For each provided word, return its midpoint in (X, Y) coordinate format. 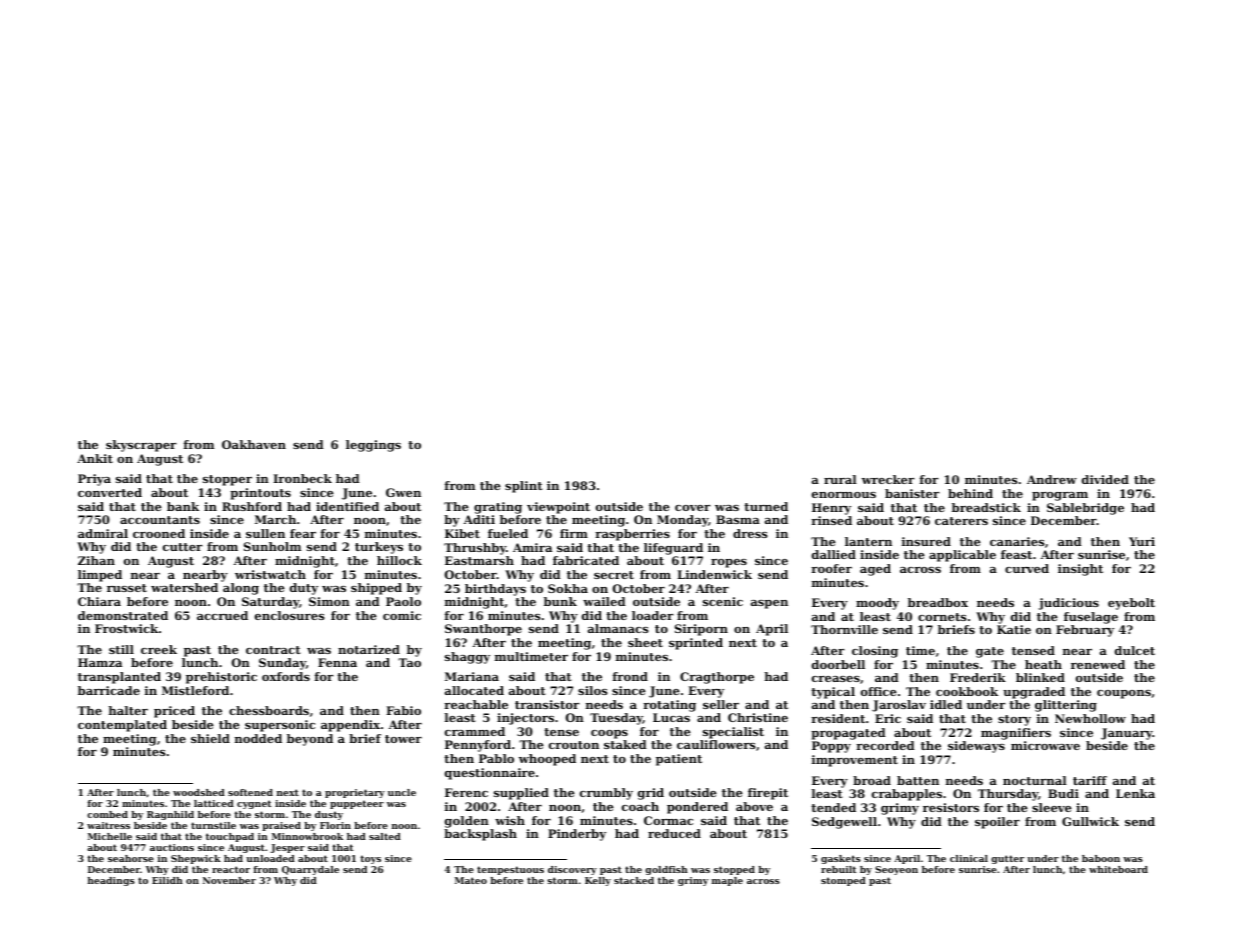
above (754, 806)
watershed (184, 587)
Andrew (1052, 479)
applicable (962, 556)
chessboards (269, 710)
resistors (951, 807)
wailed (604, 601)
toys (370, 859)
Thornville (844, 629)
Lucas (671, 717)
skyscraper (141, 446)
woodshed (199, 792)
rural (840, 479)
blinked (1040, 677)
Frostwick (126, 628)
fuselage (1091, 618)
